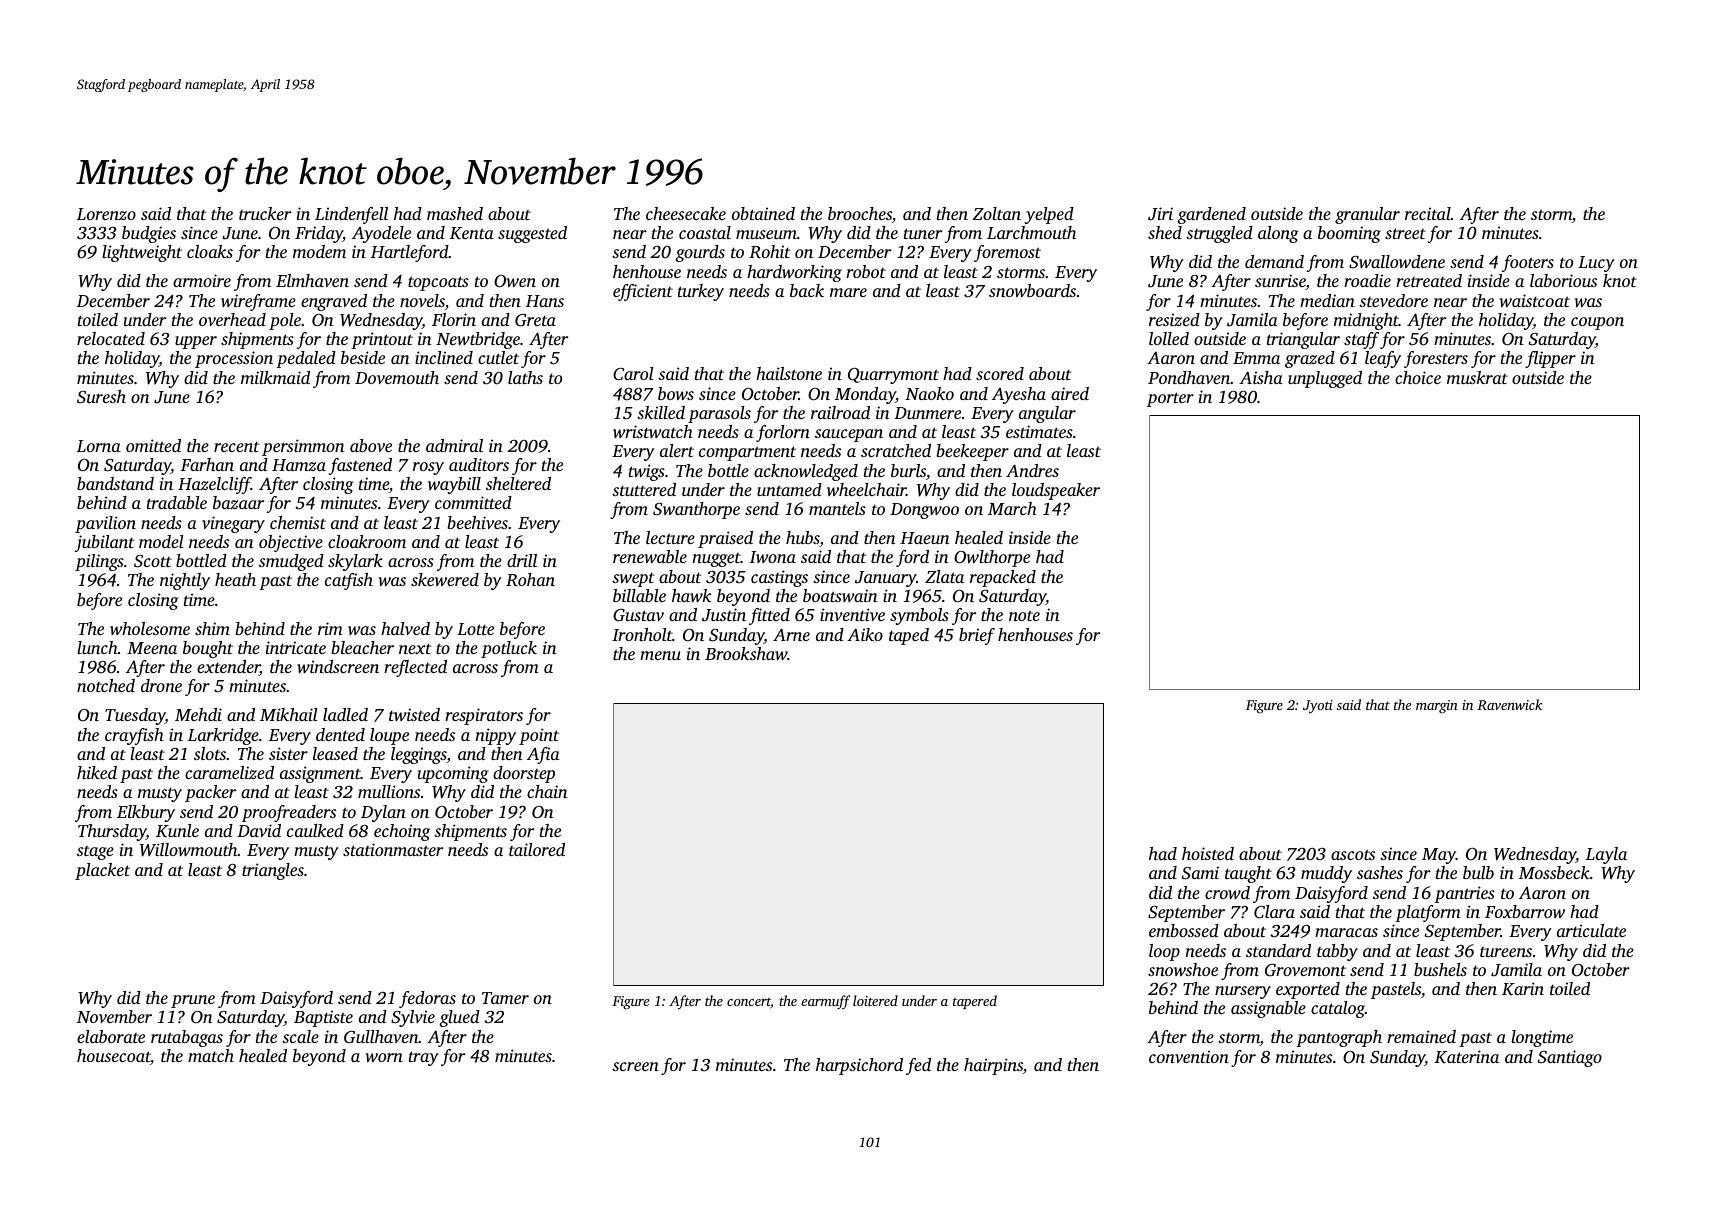 The image size is (1717, 1214). Describe the element at coordinates (472, 233) in the page. I see `Kenta` at that location.
